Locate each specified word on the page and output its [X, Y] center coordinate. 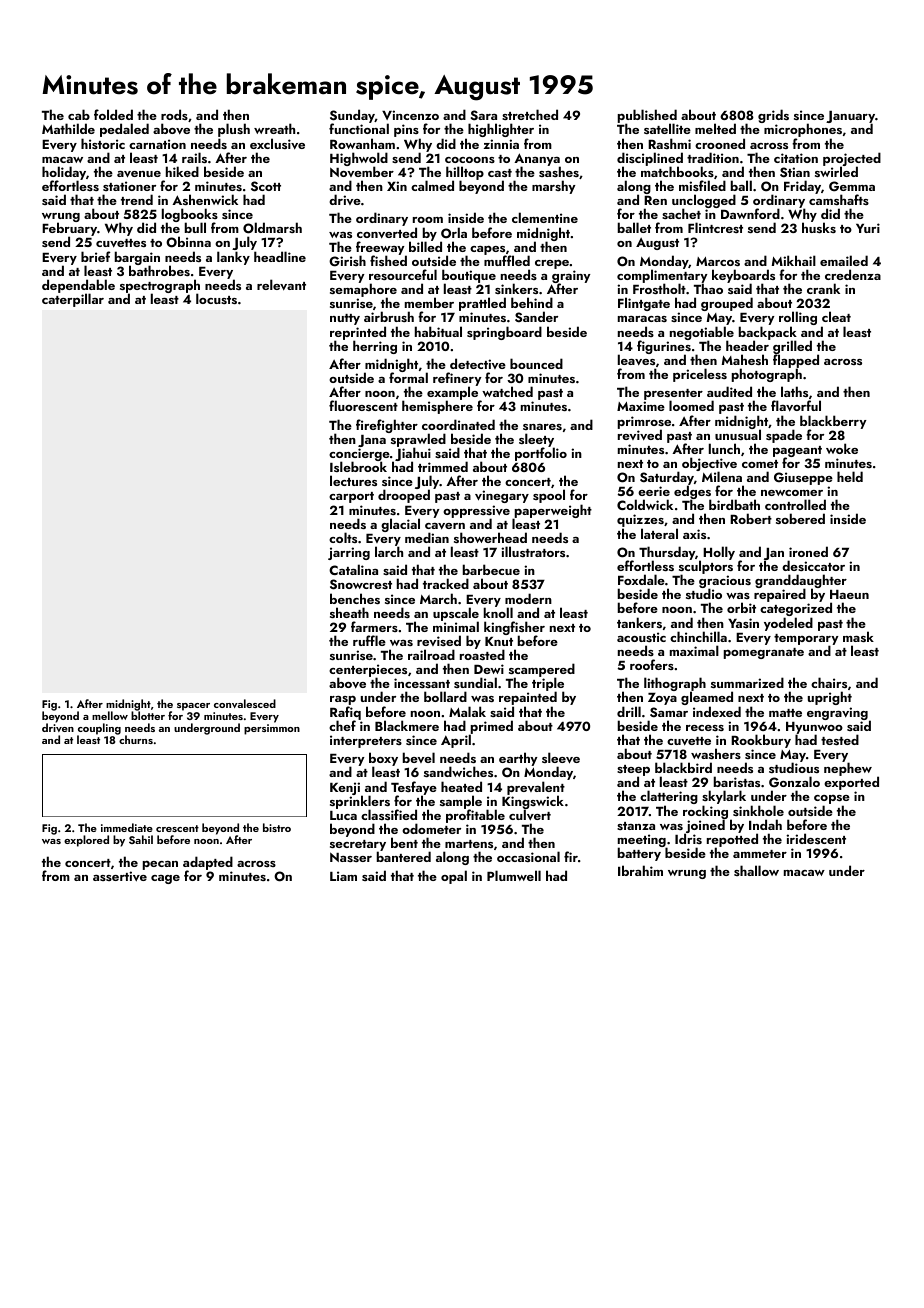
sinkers [516, 288]
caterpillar [73, 300]
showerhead [490, 537]
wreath [274, 128]
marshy [553, 187]
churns [136, 739]
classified [389, 814]
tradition [713, 157]
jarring [349, 553]
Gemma [852, 186]
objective [709, 464]
